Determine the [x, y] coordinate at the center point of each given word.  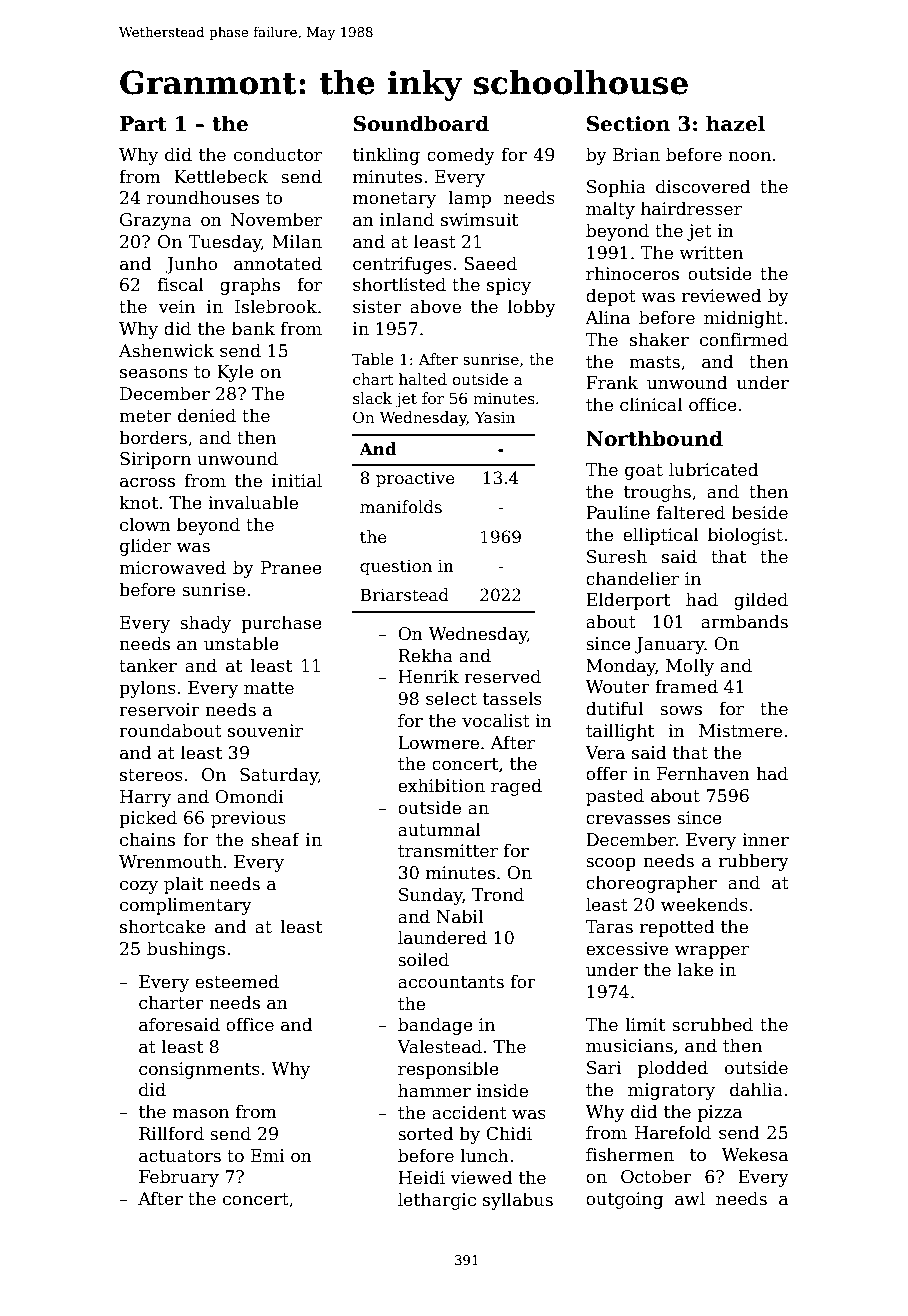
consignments [199, 1070]
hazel [735, 123]
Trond [498, 894]
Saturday [279, 776]
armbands [744, 621]
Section [628, 124]
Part [143, 124]
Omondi [249, 796]
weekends [704, 904]
